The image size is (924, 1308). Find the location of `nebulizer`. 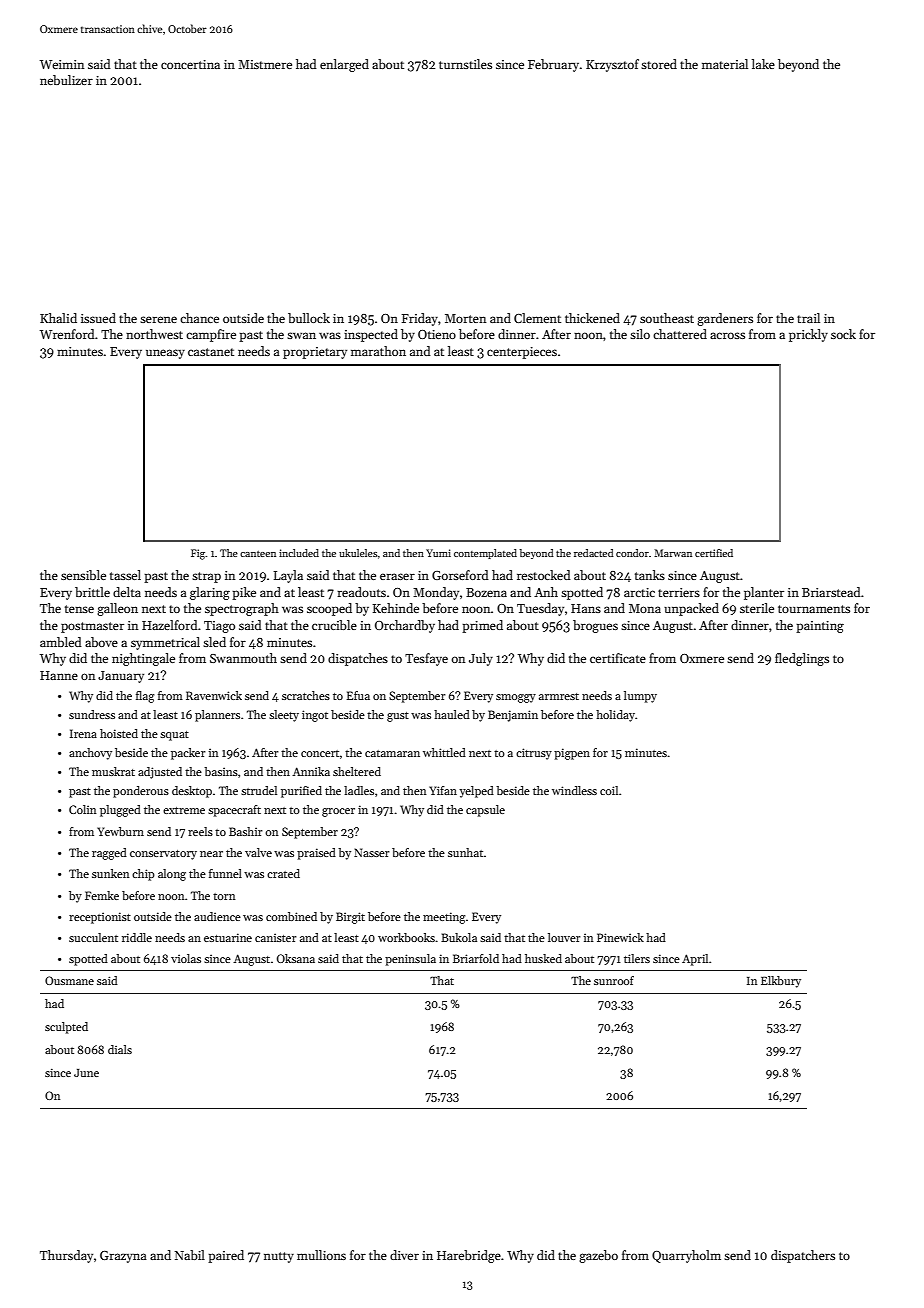

nebulizer is located at coordinates (66, 80).
